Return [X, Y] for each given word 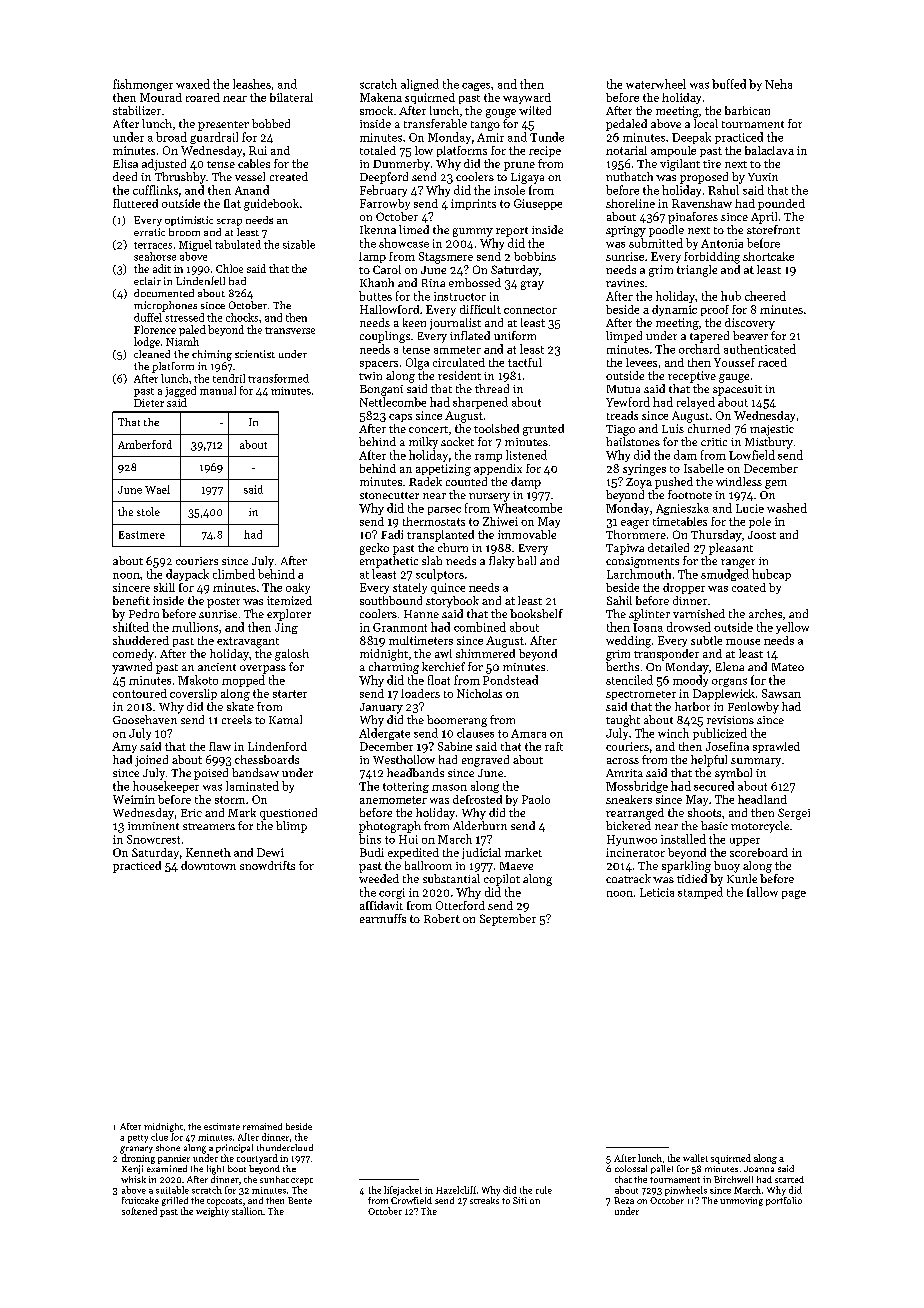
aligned [420, 85]
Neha [778, 84]
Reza [624, 1200]
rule [544, 1190]
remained [262, 1126]
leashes [252, 84]
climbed [234, 574]
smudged [725, 575]
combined [480, 627]
